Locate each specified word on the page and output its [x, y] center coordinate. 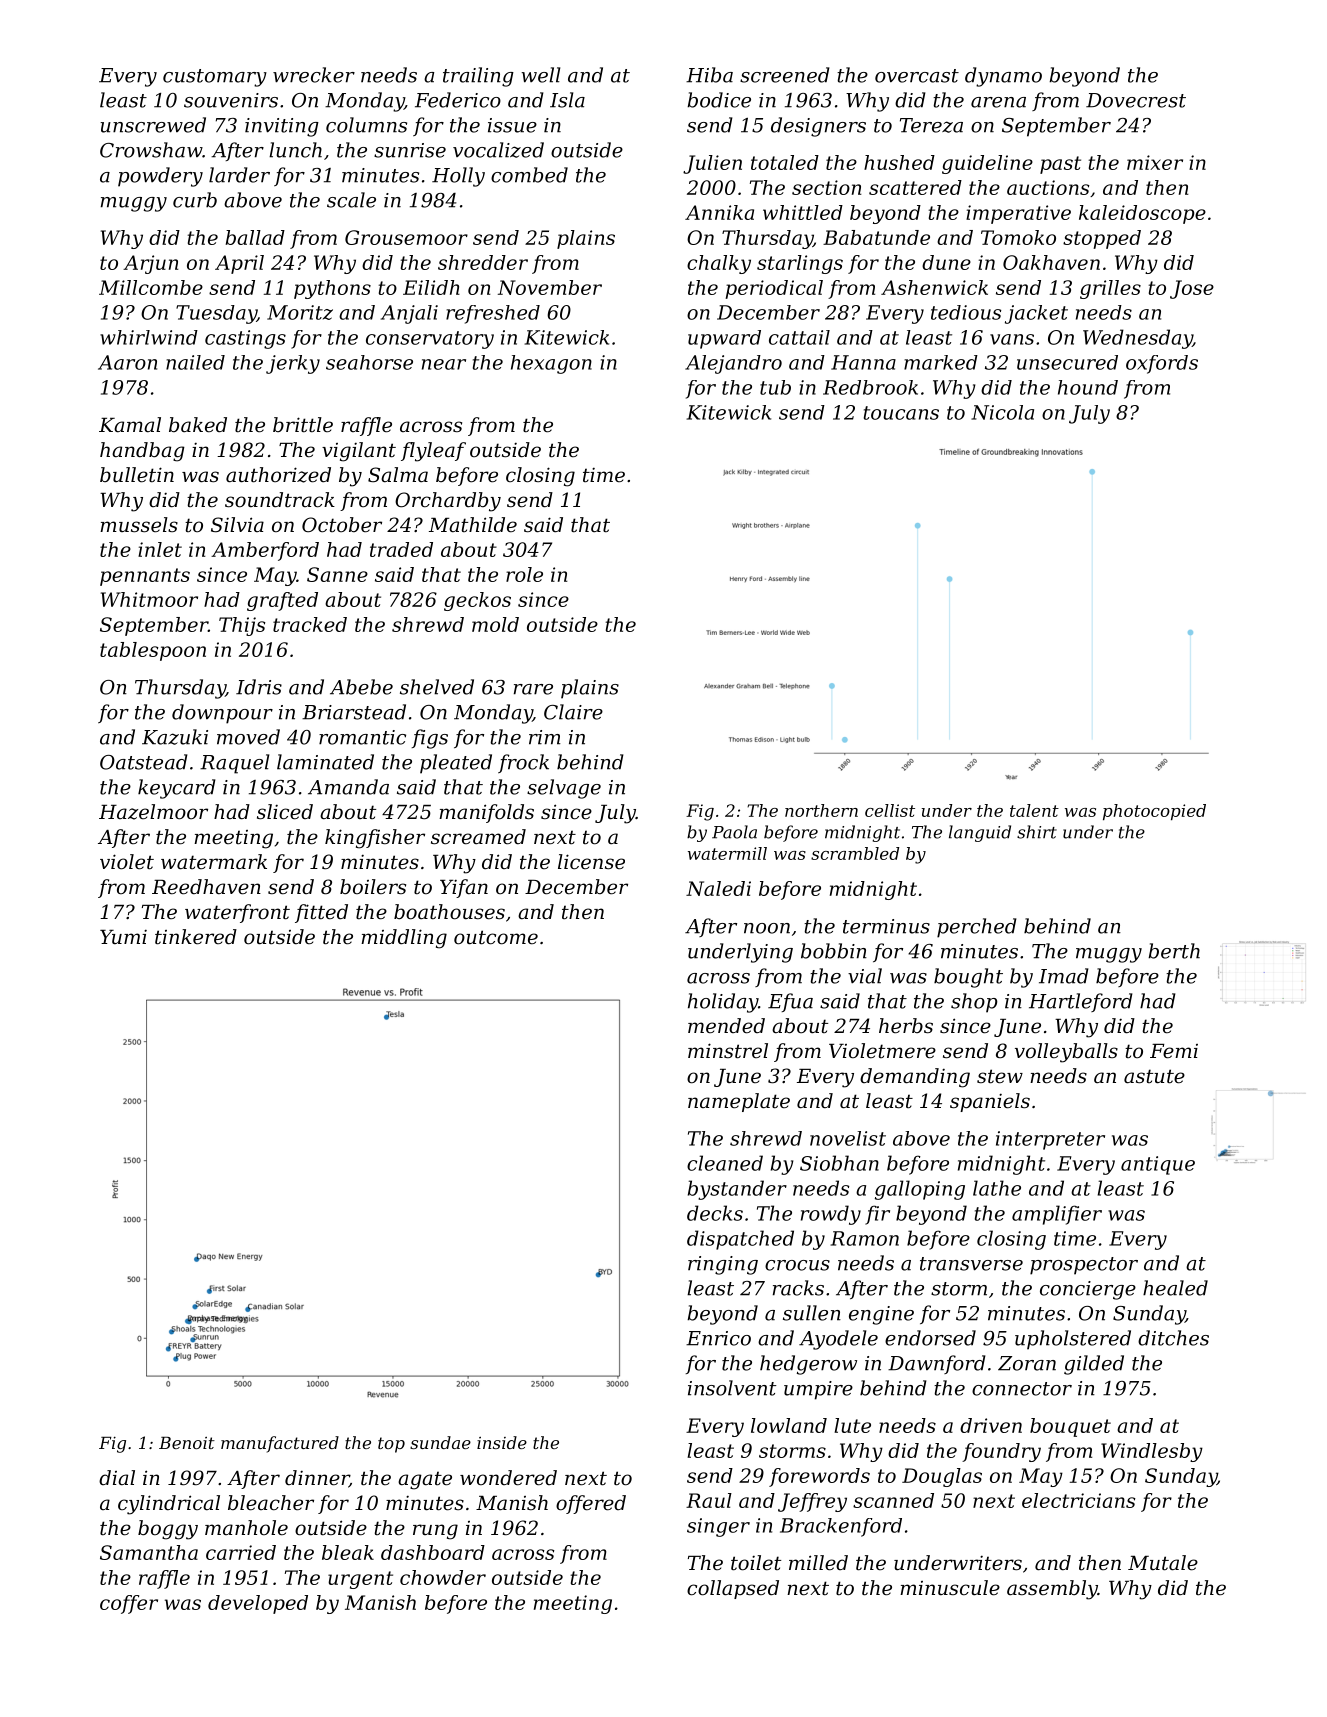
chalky [719, 264]
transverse [971, 1264]
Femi [1174, 1051]
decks [715, 1213]
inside [502, 1442]
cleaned [725, 1163]
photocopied [1154, 812]
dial [117, 1478]
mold [495, 624]
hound [1088, 387]
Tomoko [1018, 237]
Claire [573, 712]
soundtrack [280, 500]
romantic [362, 737]
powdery [160, 177]
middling [404, 939]
